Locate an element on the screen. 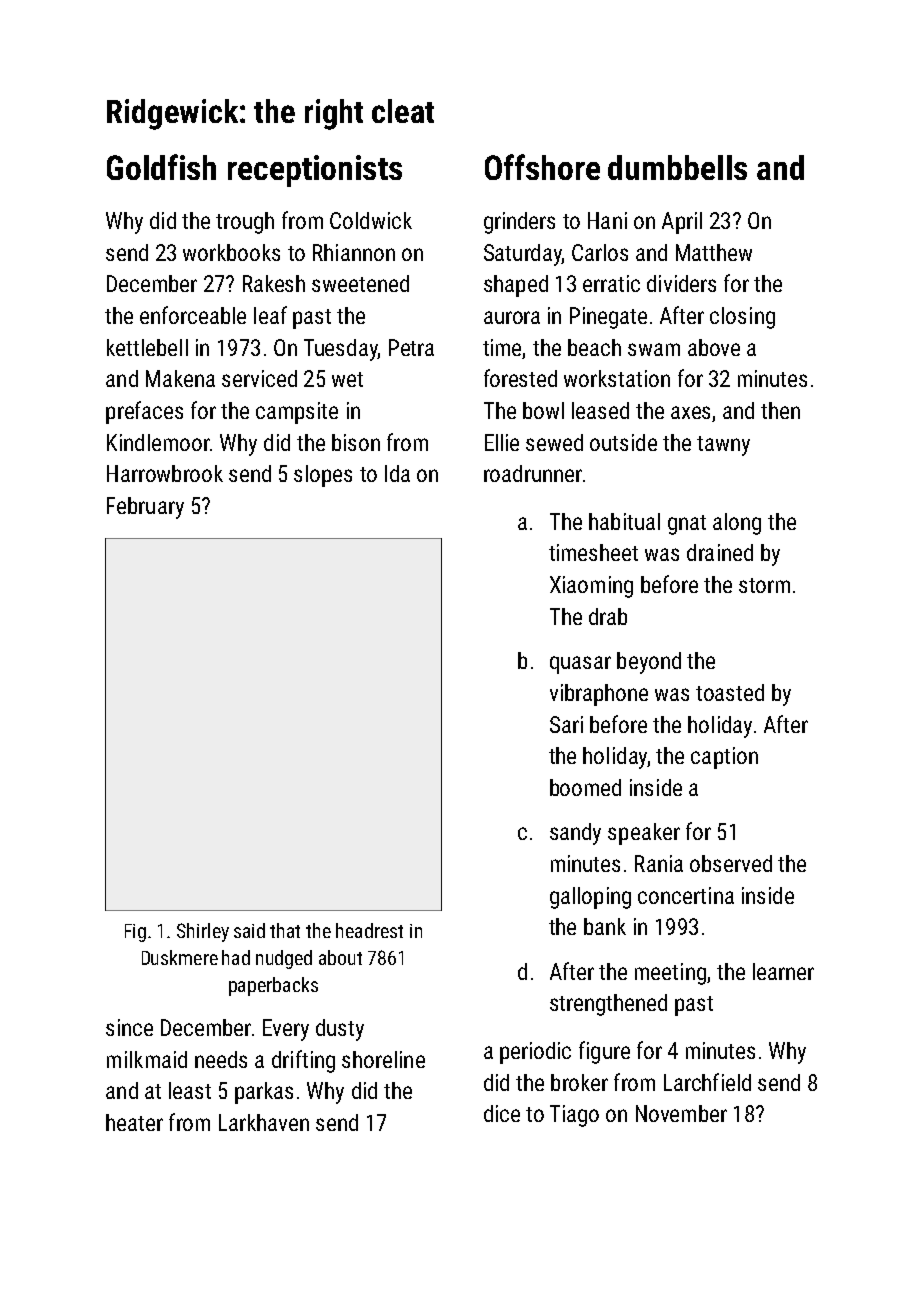  bison is located at coordinates (356, 442).
